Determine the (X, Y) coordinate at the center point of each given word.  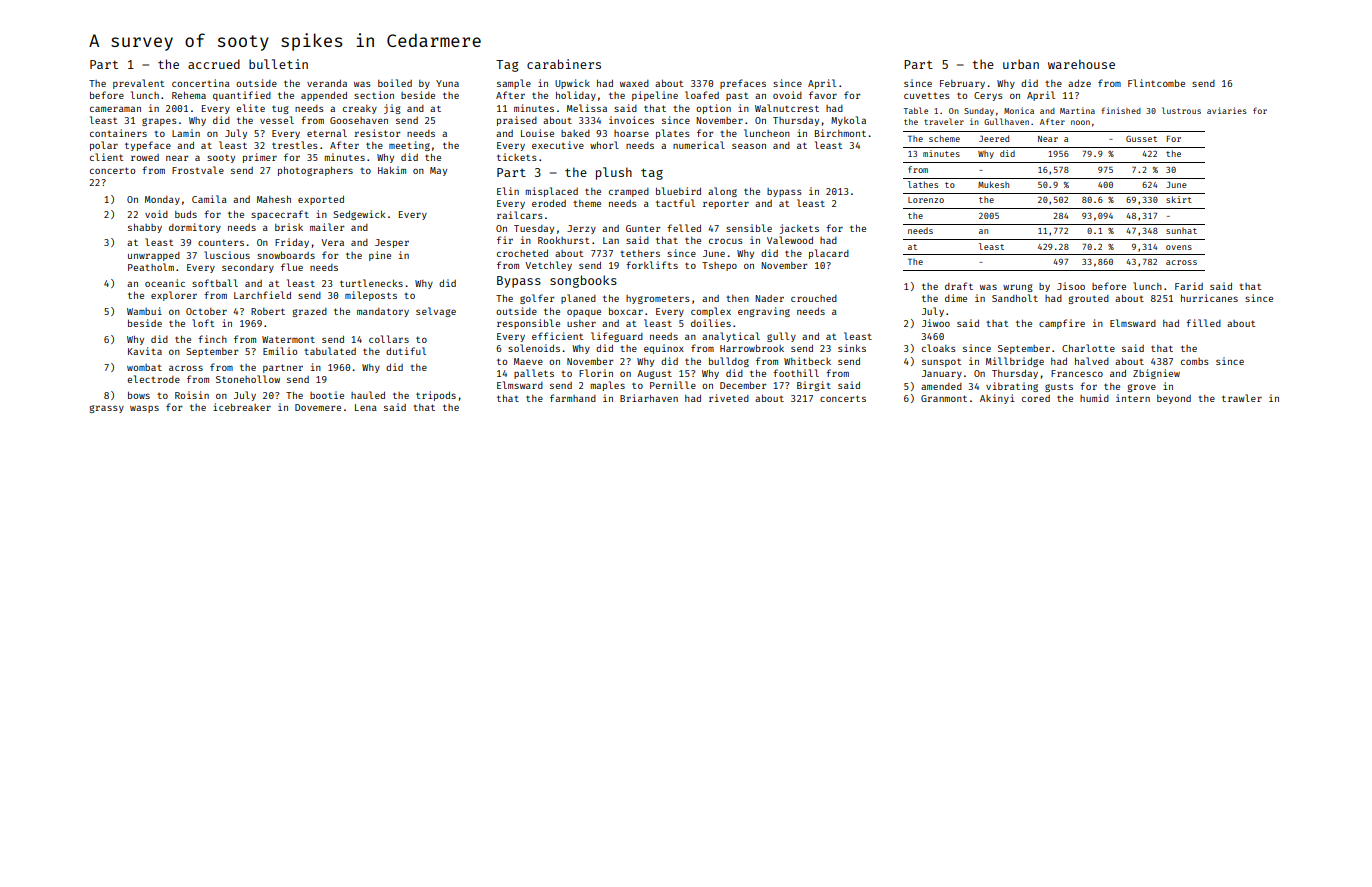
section (374, 95)
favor (823, 95)
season (749, 146)
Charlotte (1088, 348)
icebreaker (242, 407)
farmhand (573, 398)
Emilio (280, 351)
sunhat (1181, 230)
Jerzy (581, 229)
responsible (528, 324)
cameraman (115, 109)
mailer (327, 227)
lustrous (1181, 110)
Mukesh (993, 184)
